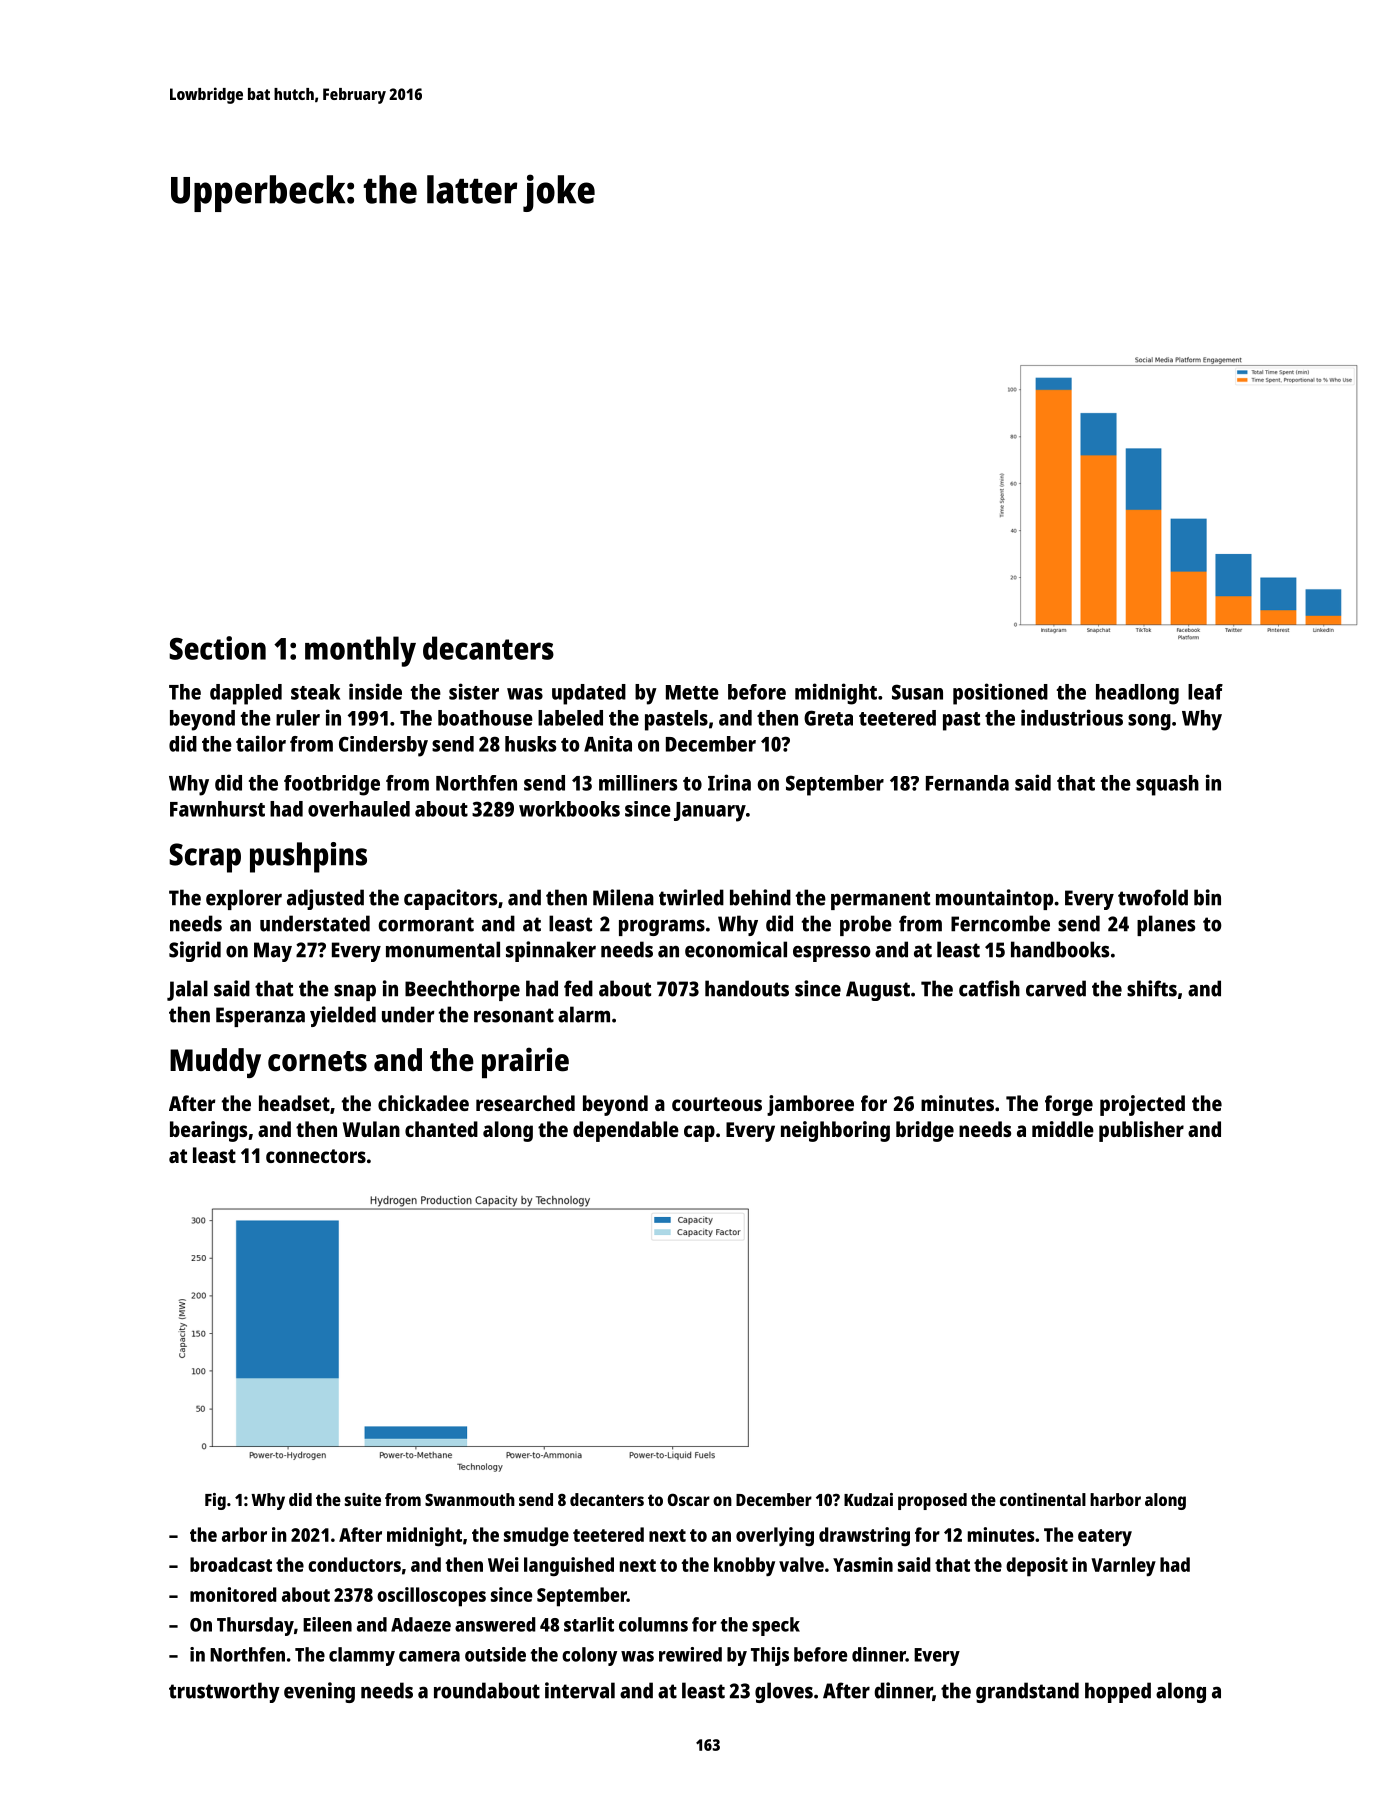  What do you see at coordinates (784, 1692) in the screenshot?
I see `gloves` at bounding box center [784, 1692].
